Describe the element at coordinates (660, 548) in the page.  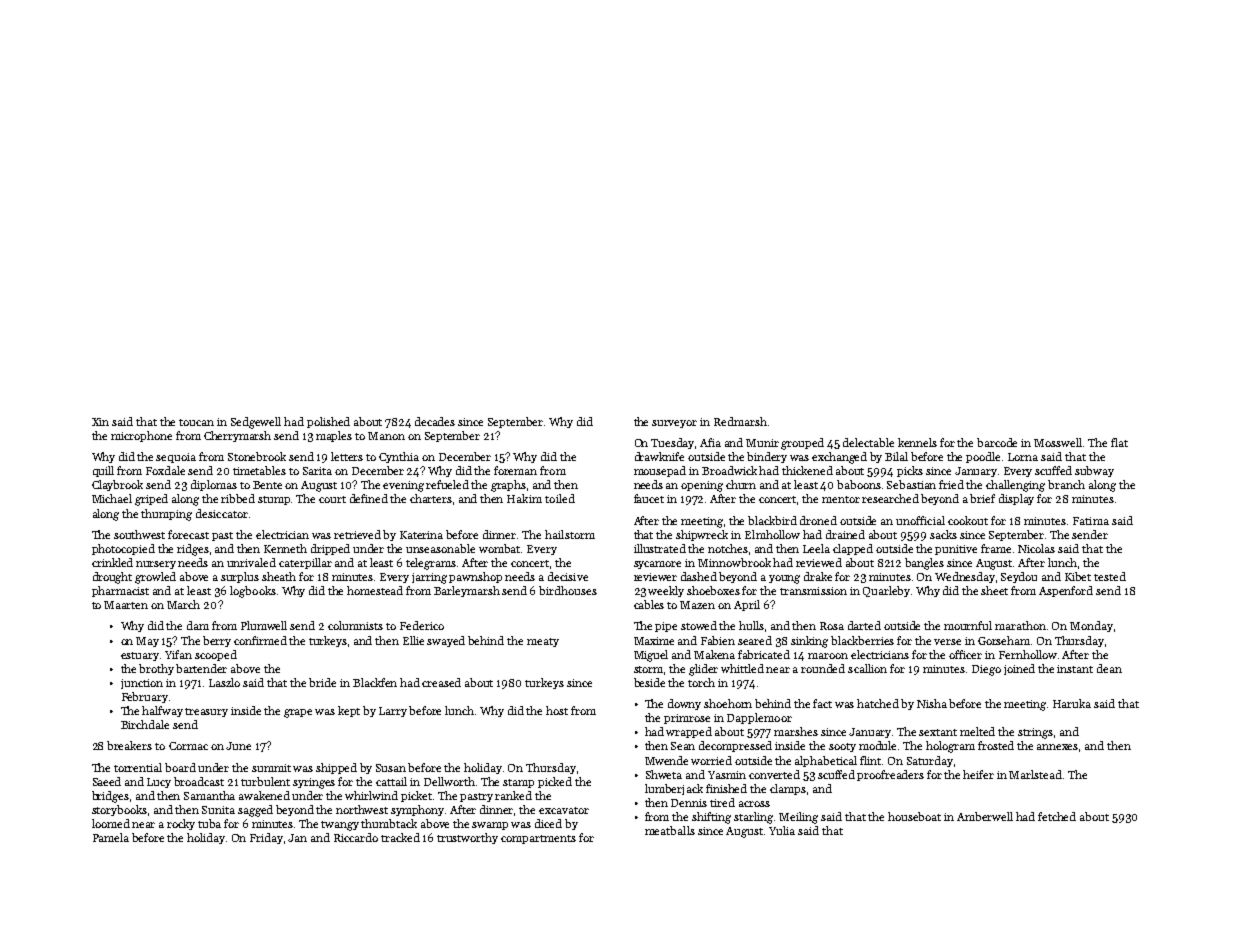
I see `illustrated` at that location.
